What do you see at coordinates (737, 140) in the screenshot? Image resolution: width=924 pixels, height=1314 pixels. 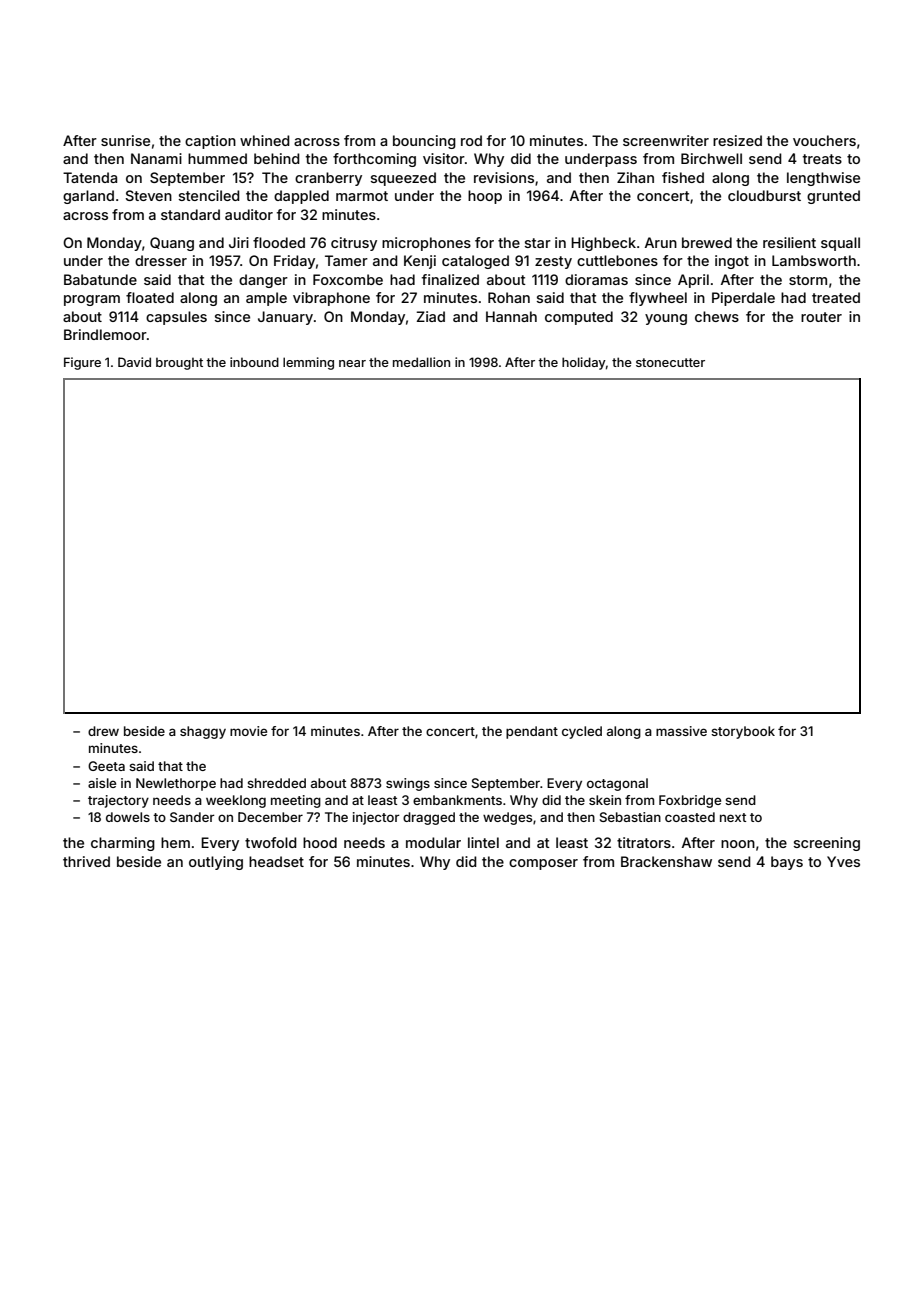 I see `resized` at bounding box center [737, 140].
